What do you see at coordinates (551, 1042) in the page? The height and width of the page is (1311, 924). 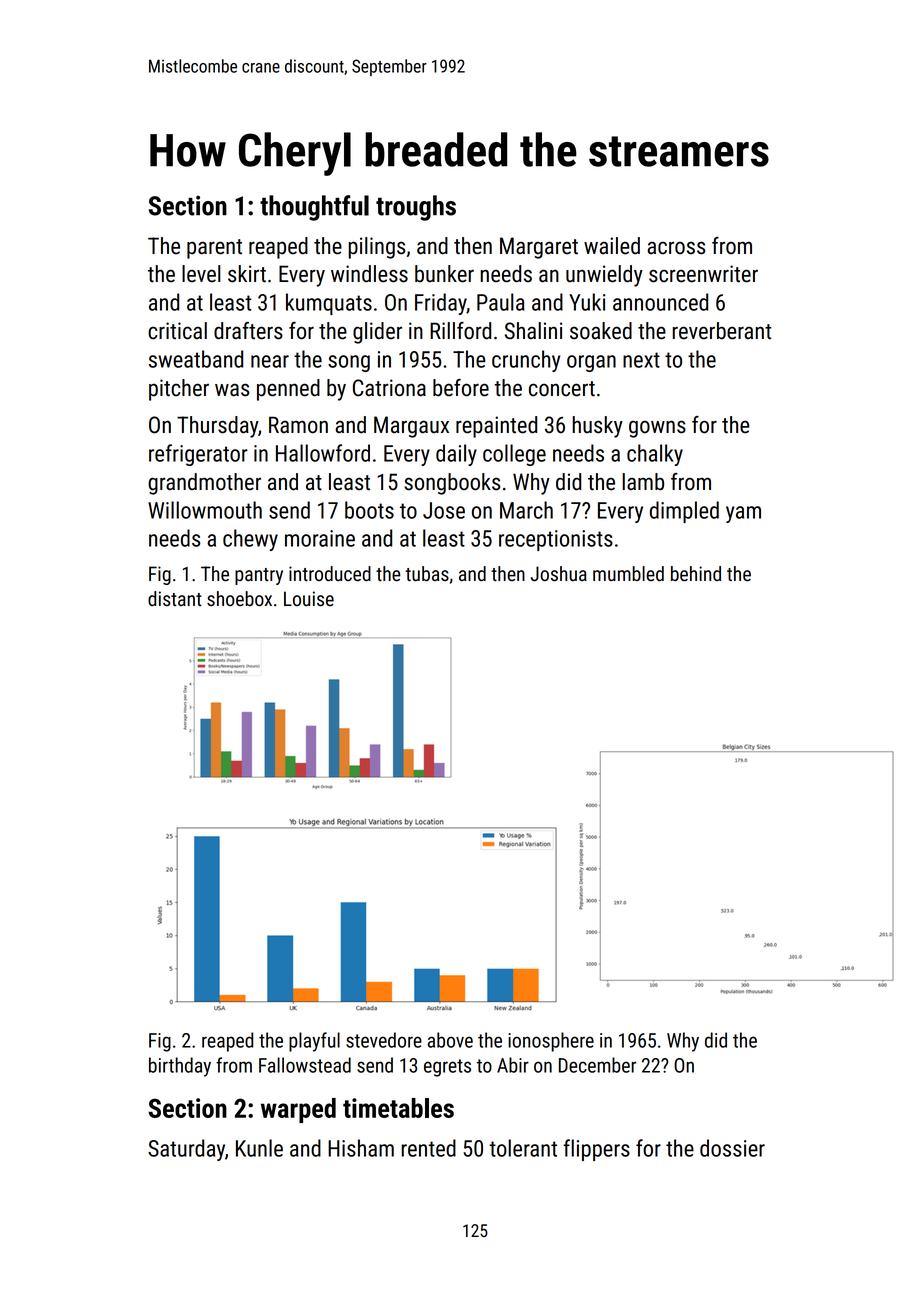 I see `ionosphere` at bounding box center [551, 1042].
